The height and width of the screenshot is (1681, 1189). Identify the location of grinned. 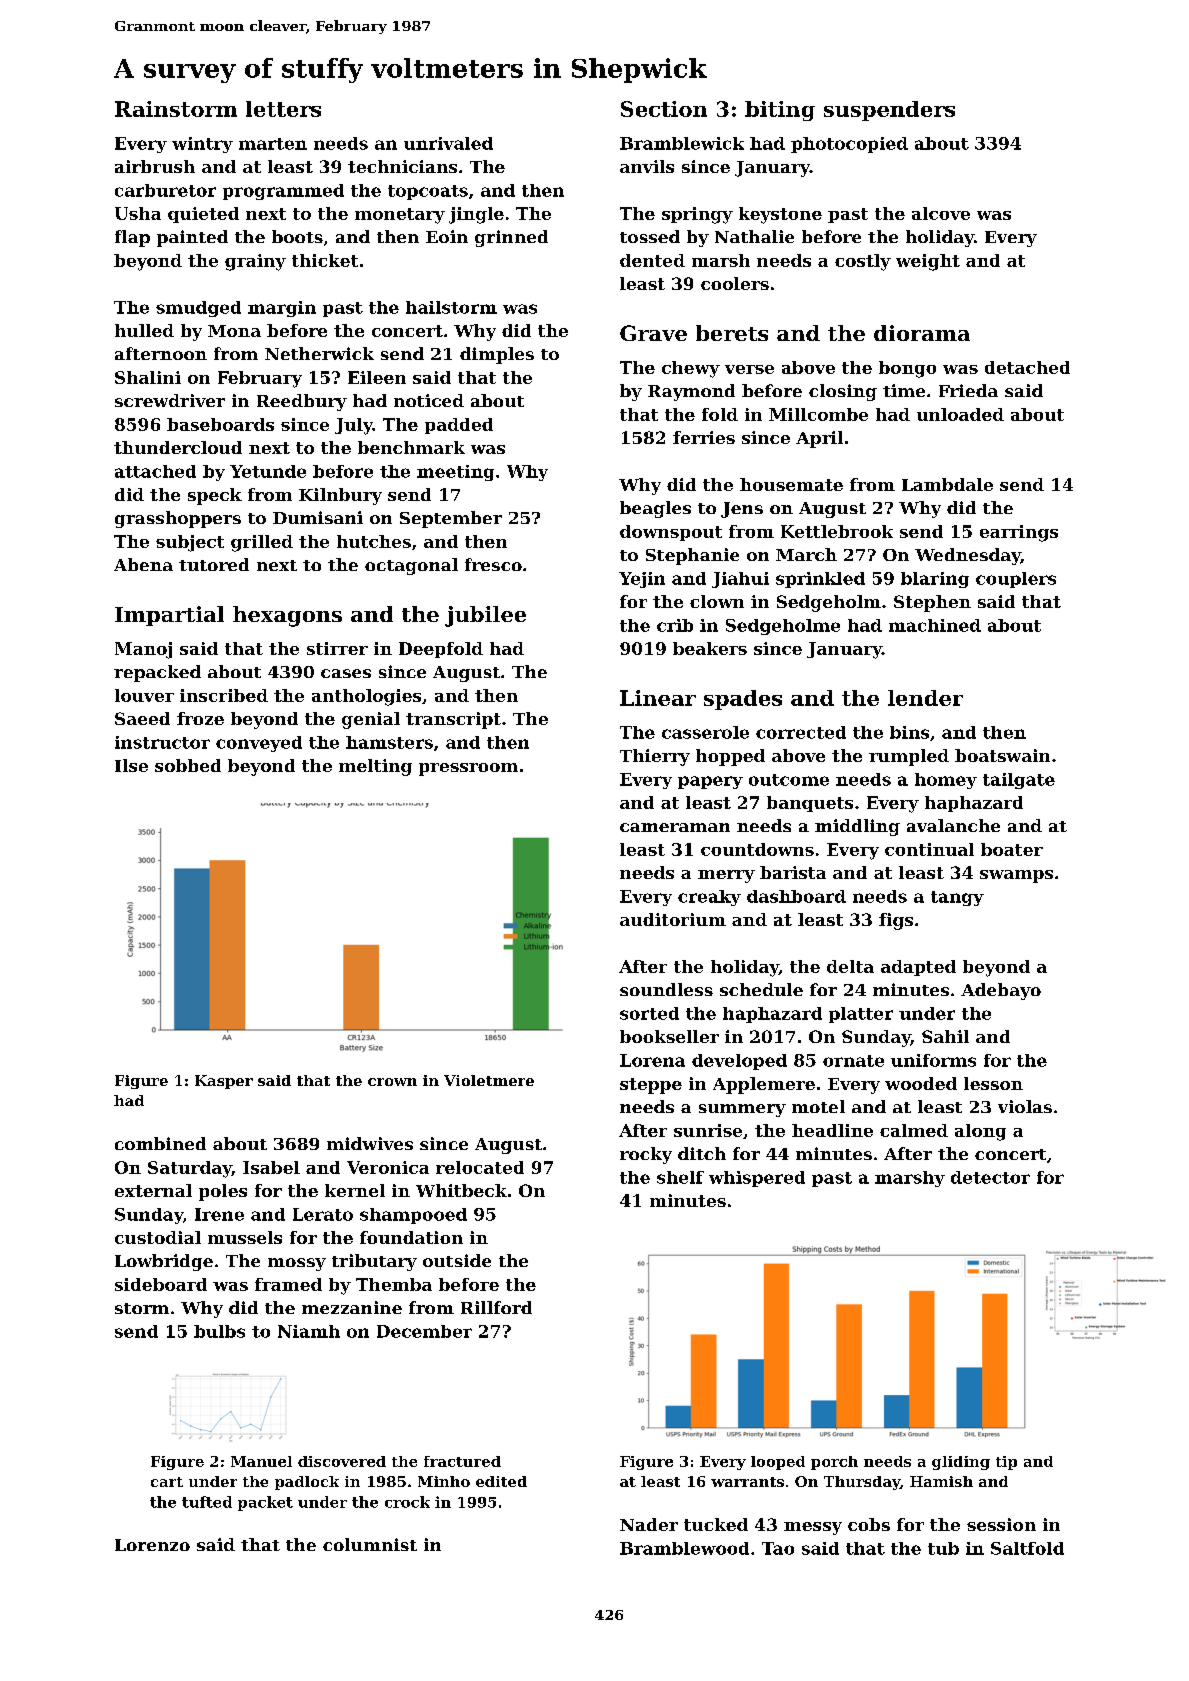
(511, 238).
